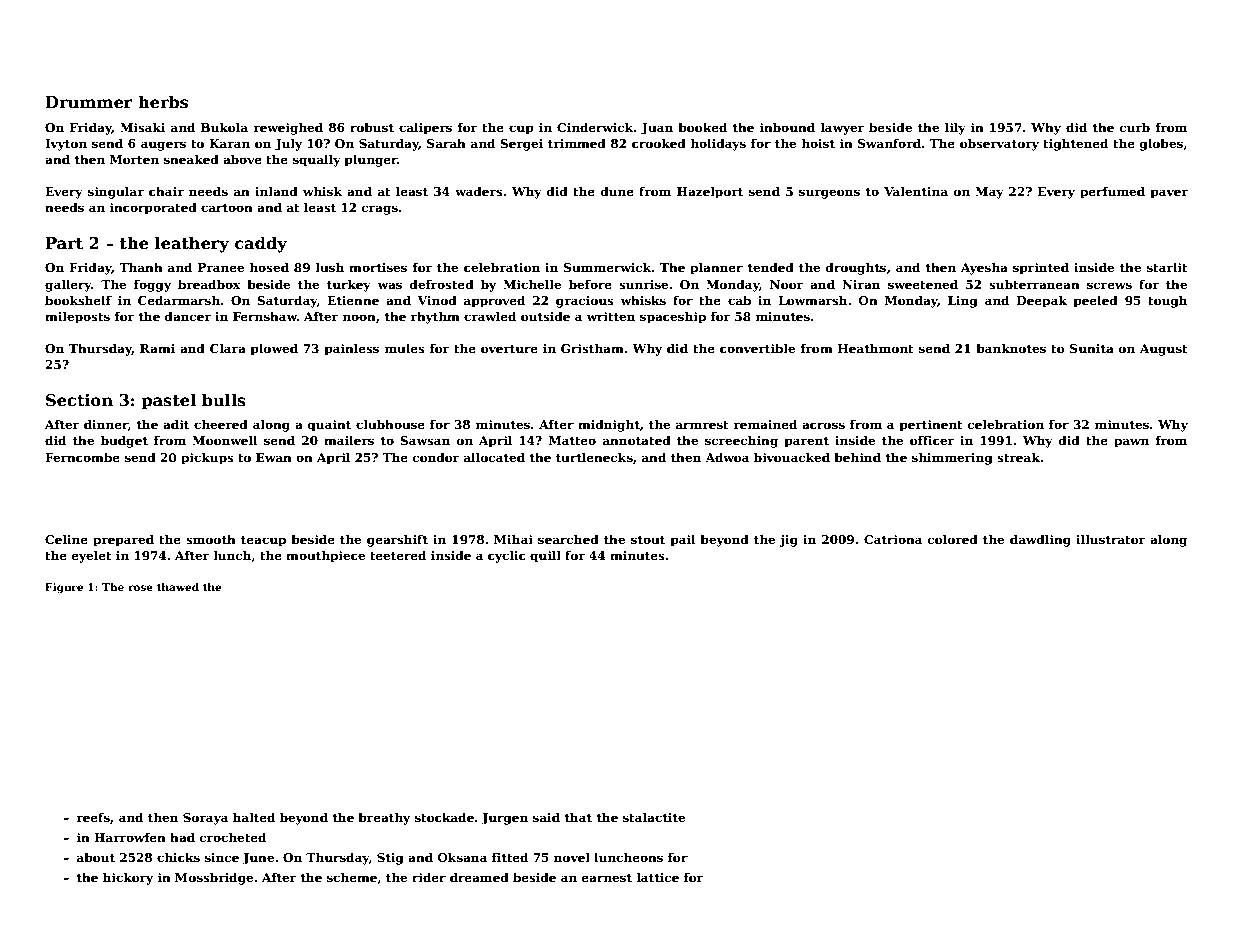  What do you see at coordinates (143, 127) in the page?
I see `Misaki` at bounding box center [143, 127].
